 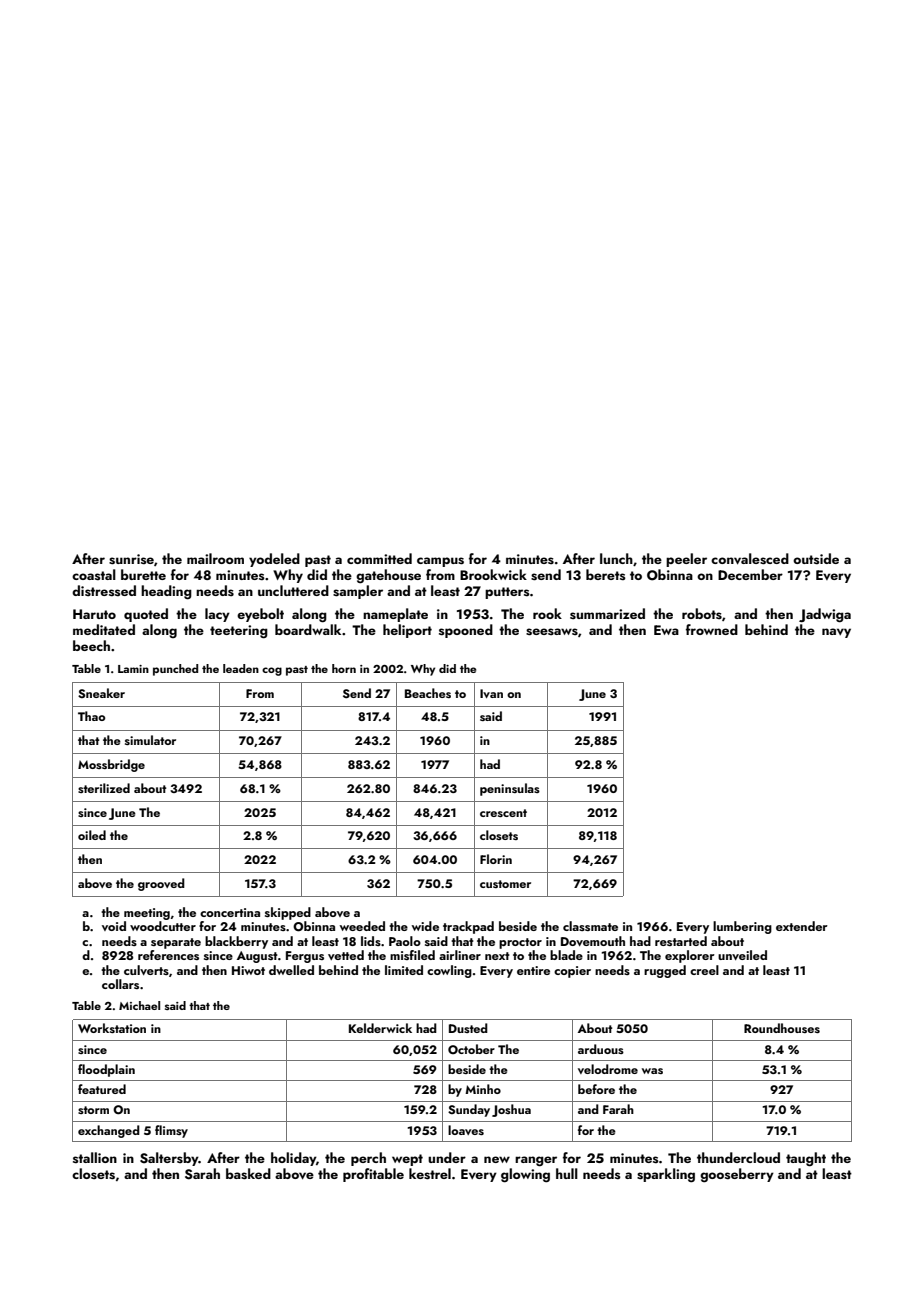 What do you see at coordinates (380, 1028) in the page?
I see `Kelderwick` at bounding box center [380, 1028].
